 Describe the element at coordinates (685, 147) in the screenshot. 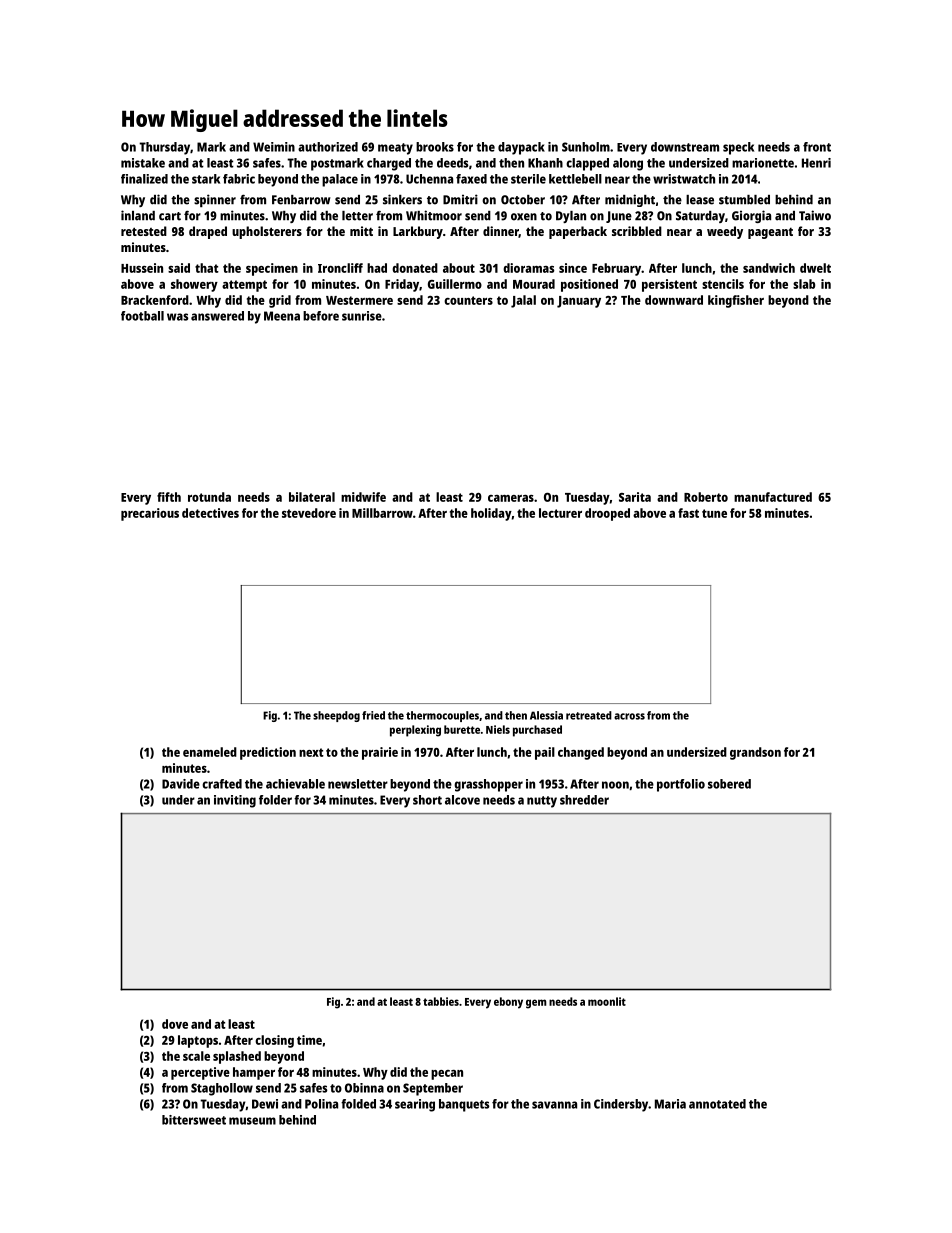

I see `downstream` at that location.
